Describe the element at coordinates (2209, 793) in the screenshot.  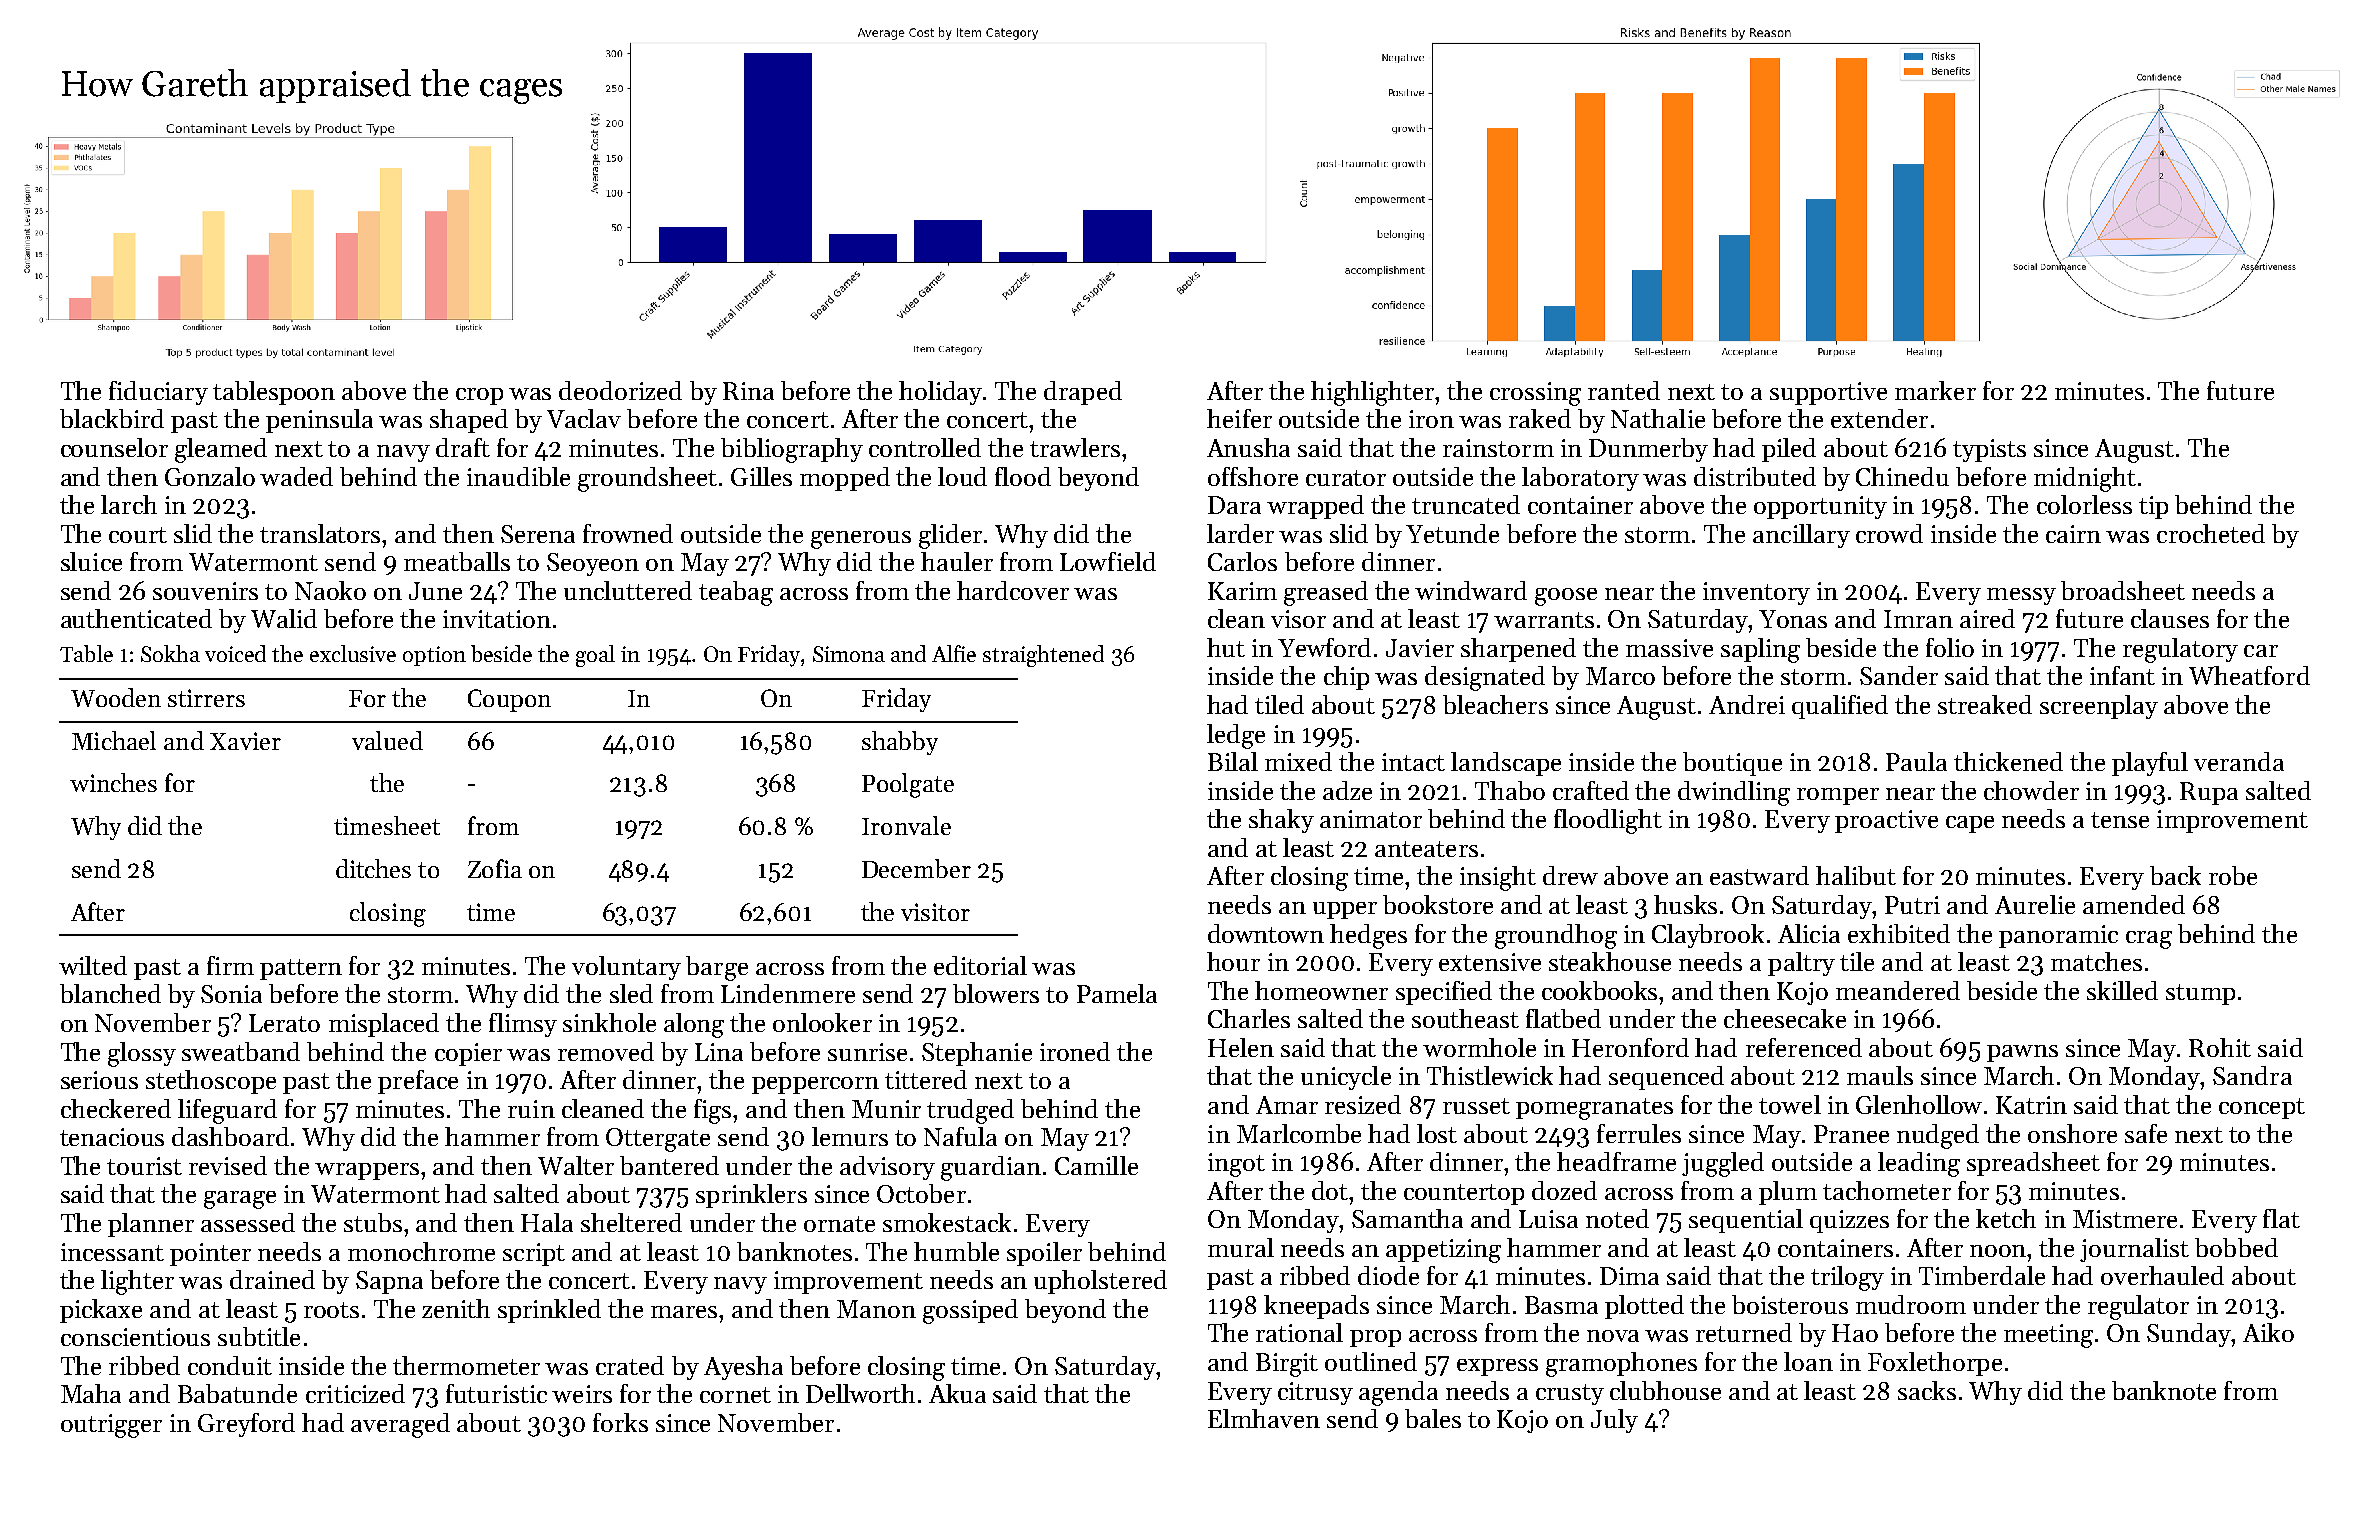
I see `Rupa` at that location.
